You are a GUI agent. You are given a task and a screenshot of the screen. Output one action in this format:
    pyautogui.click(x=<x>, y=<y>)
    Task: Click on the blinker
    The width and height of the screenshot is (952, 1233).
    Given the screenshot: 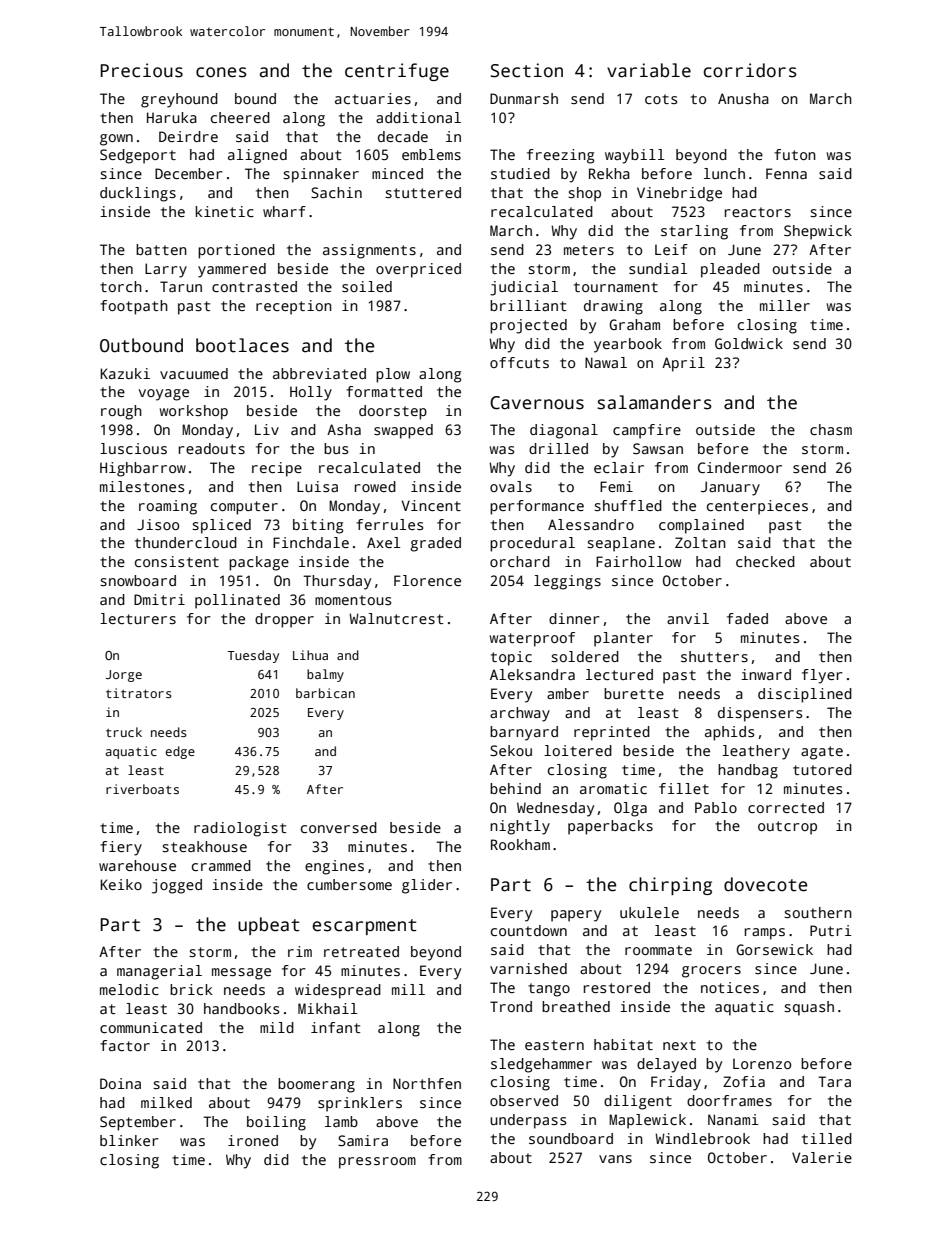 What is the action you would take?
    pyautogui.click(x=129, y=1140)
